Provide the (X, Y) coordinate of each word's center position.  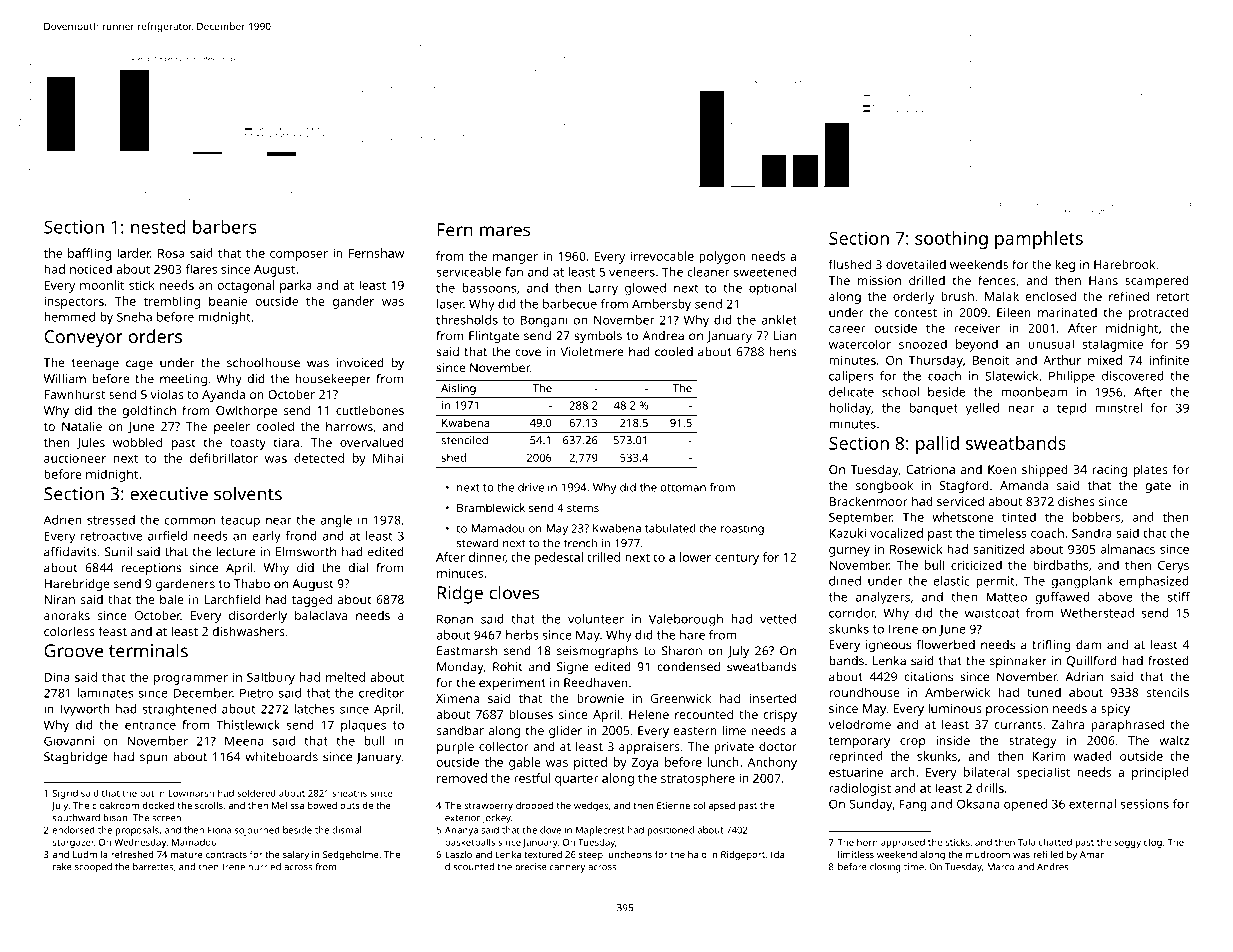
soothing (951, 240)
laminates (105, 693)
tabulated (670, 528)
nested (158, 227)
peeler (232, 427)
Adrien (62, 520)
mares (505, 231)
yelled (982, 409)
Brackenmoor (868, 501)
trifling (1051, 646)
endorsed (74, 830)
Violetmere (592, 352)
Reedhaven (596, 683)
